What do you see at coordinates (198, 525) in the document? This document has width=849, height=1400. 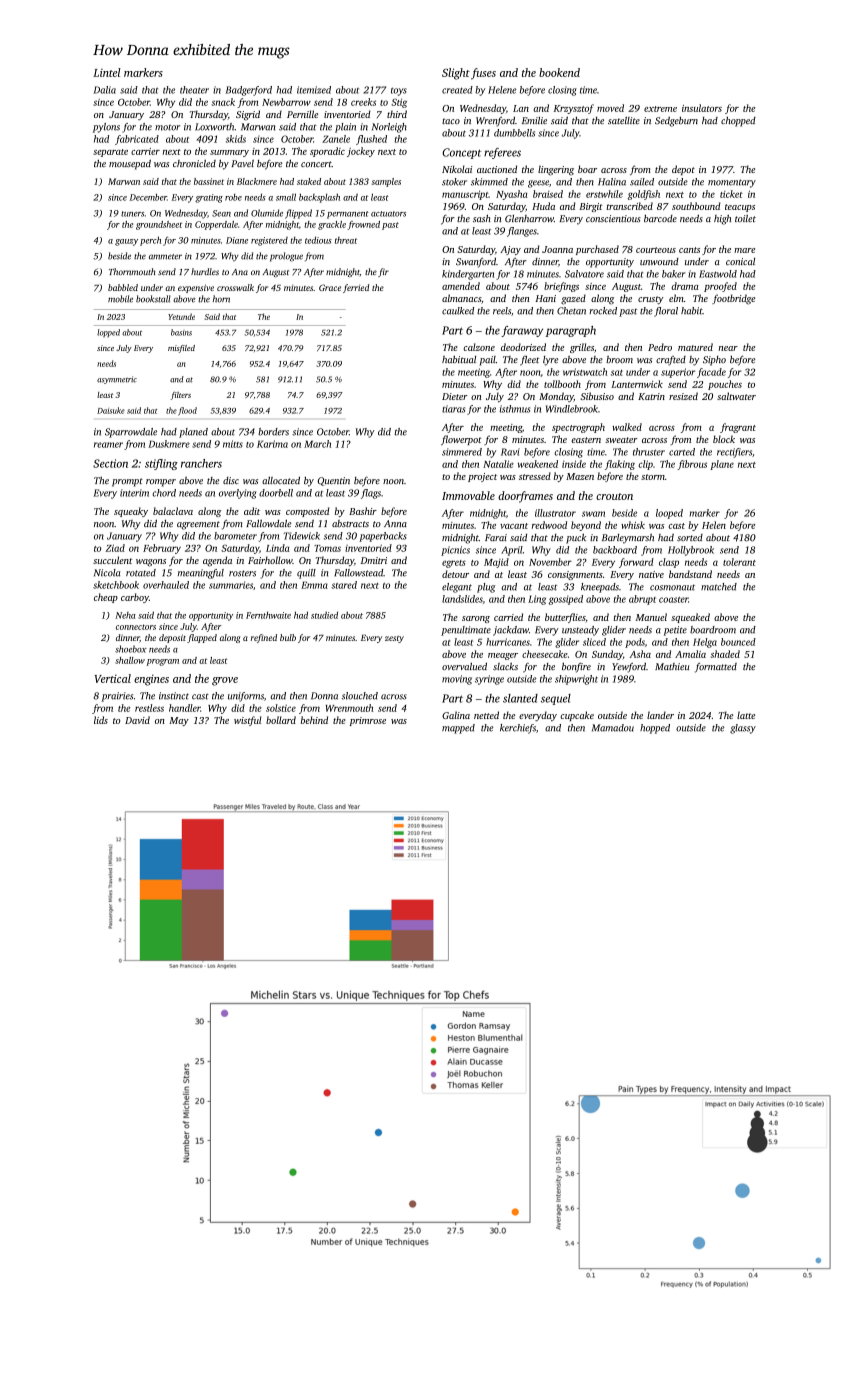 I see `agreement` at bounding box center [198, 525].
